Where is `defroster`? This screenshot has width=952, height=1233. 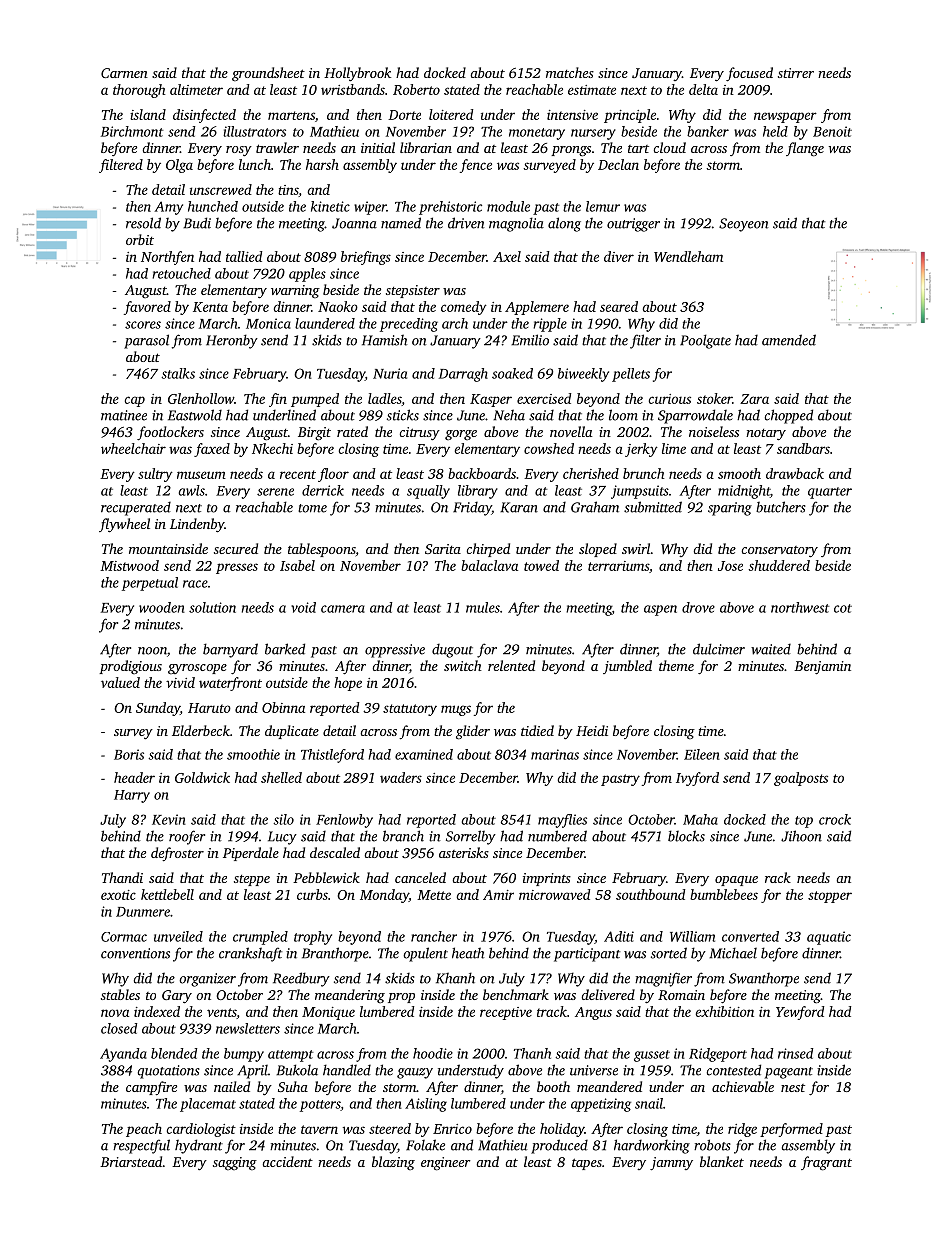 defroster is located at coordinates (177, 854).
